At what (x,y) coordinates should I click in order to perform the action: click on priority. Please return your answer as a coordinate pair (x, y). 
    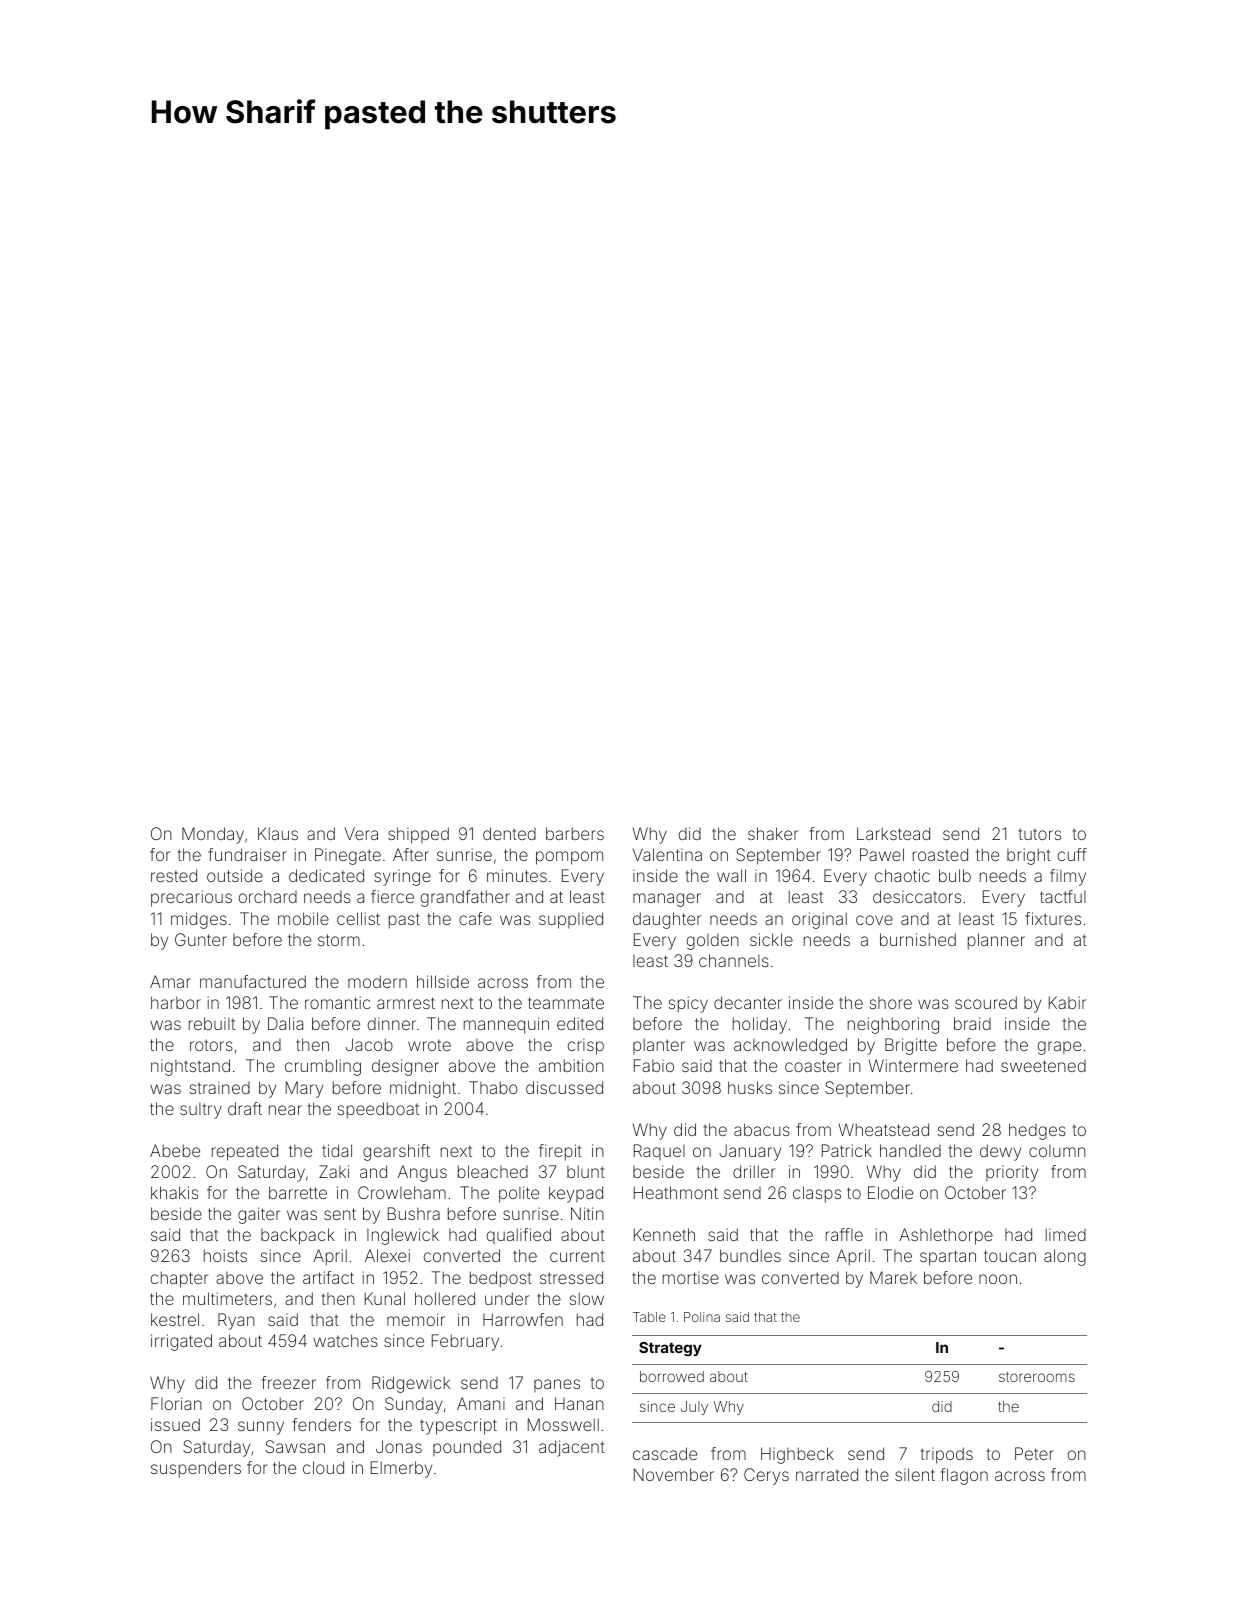
    Looking at the image, I should click on (1012, 1173).
